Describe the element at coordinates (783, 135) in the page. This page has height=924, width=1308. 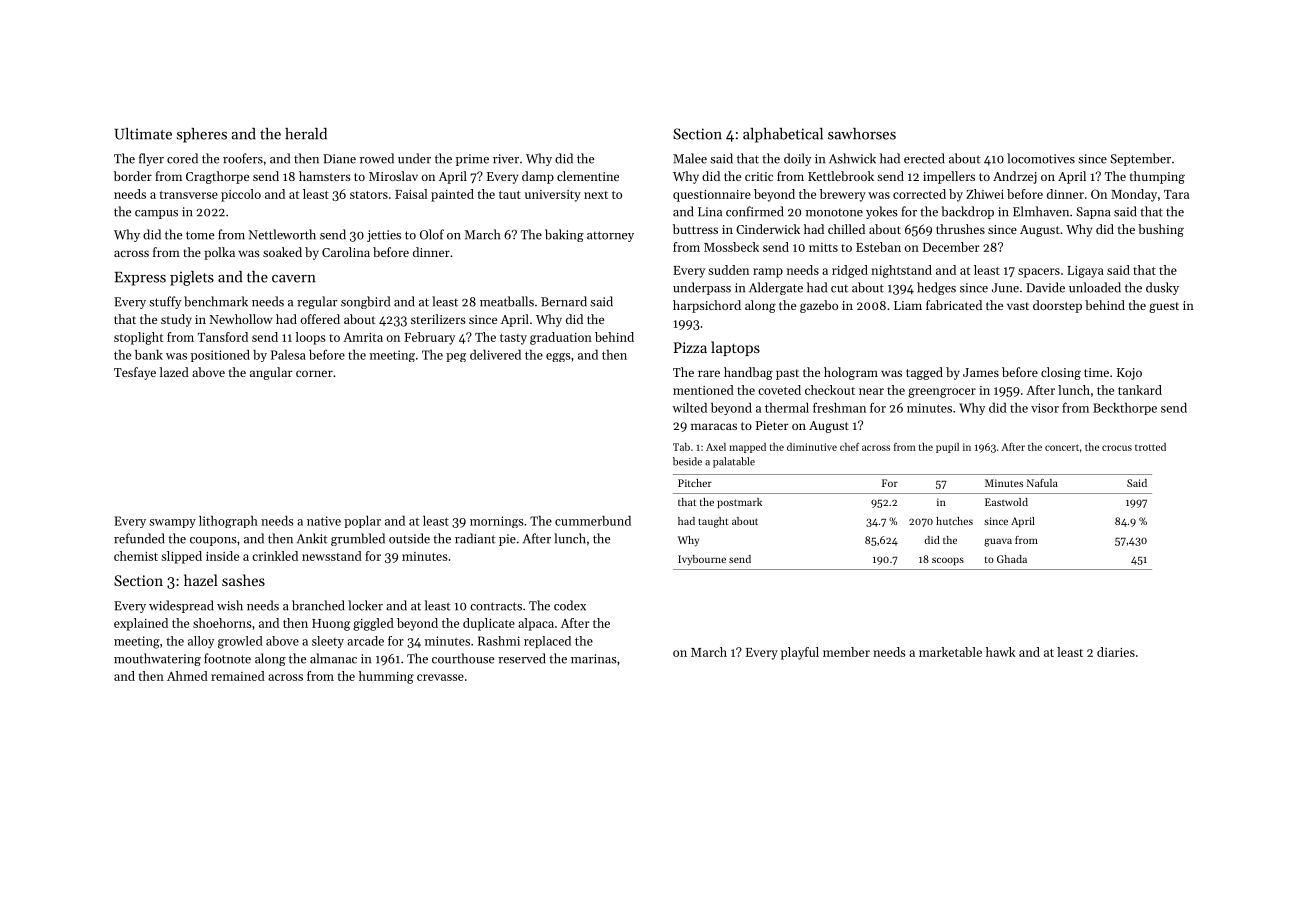
I see `alphabetical` at that location.
